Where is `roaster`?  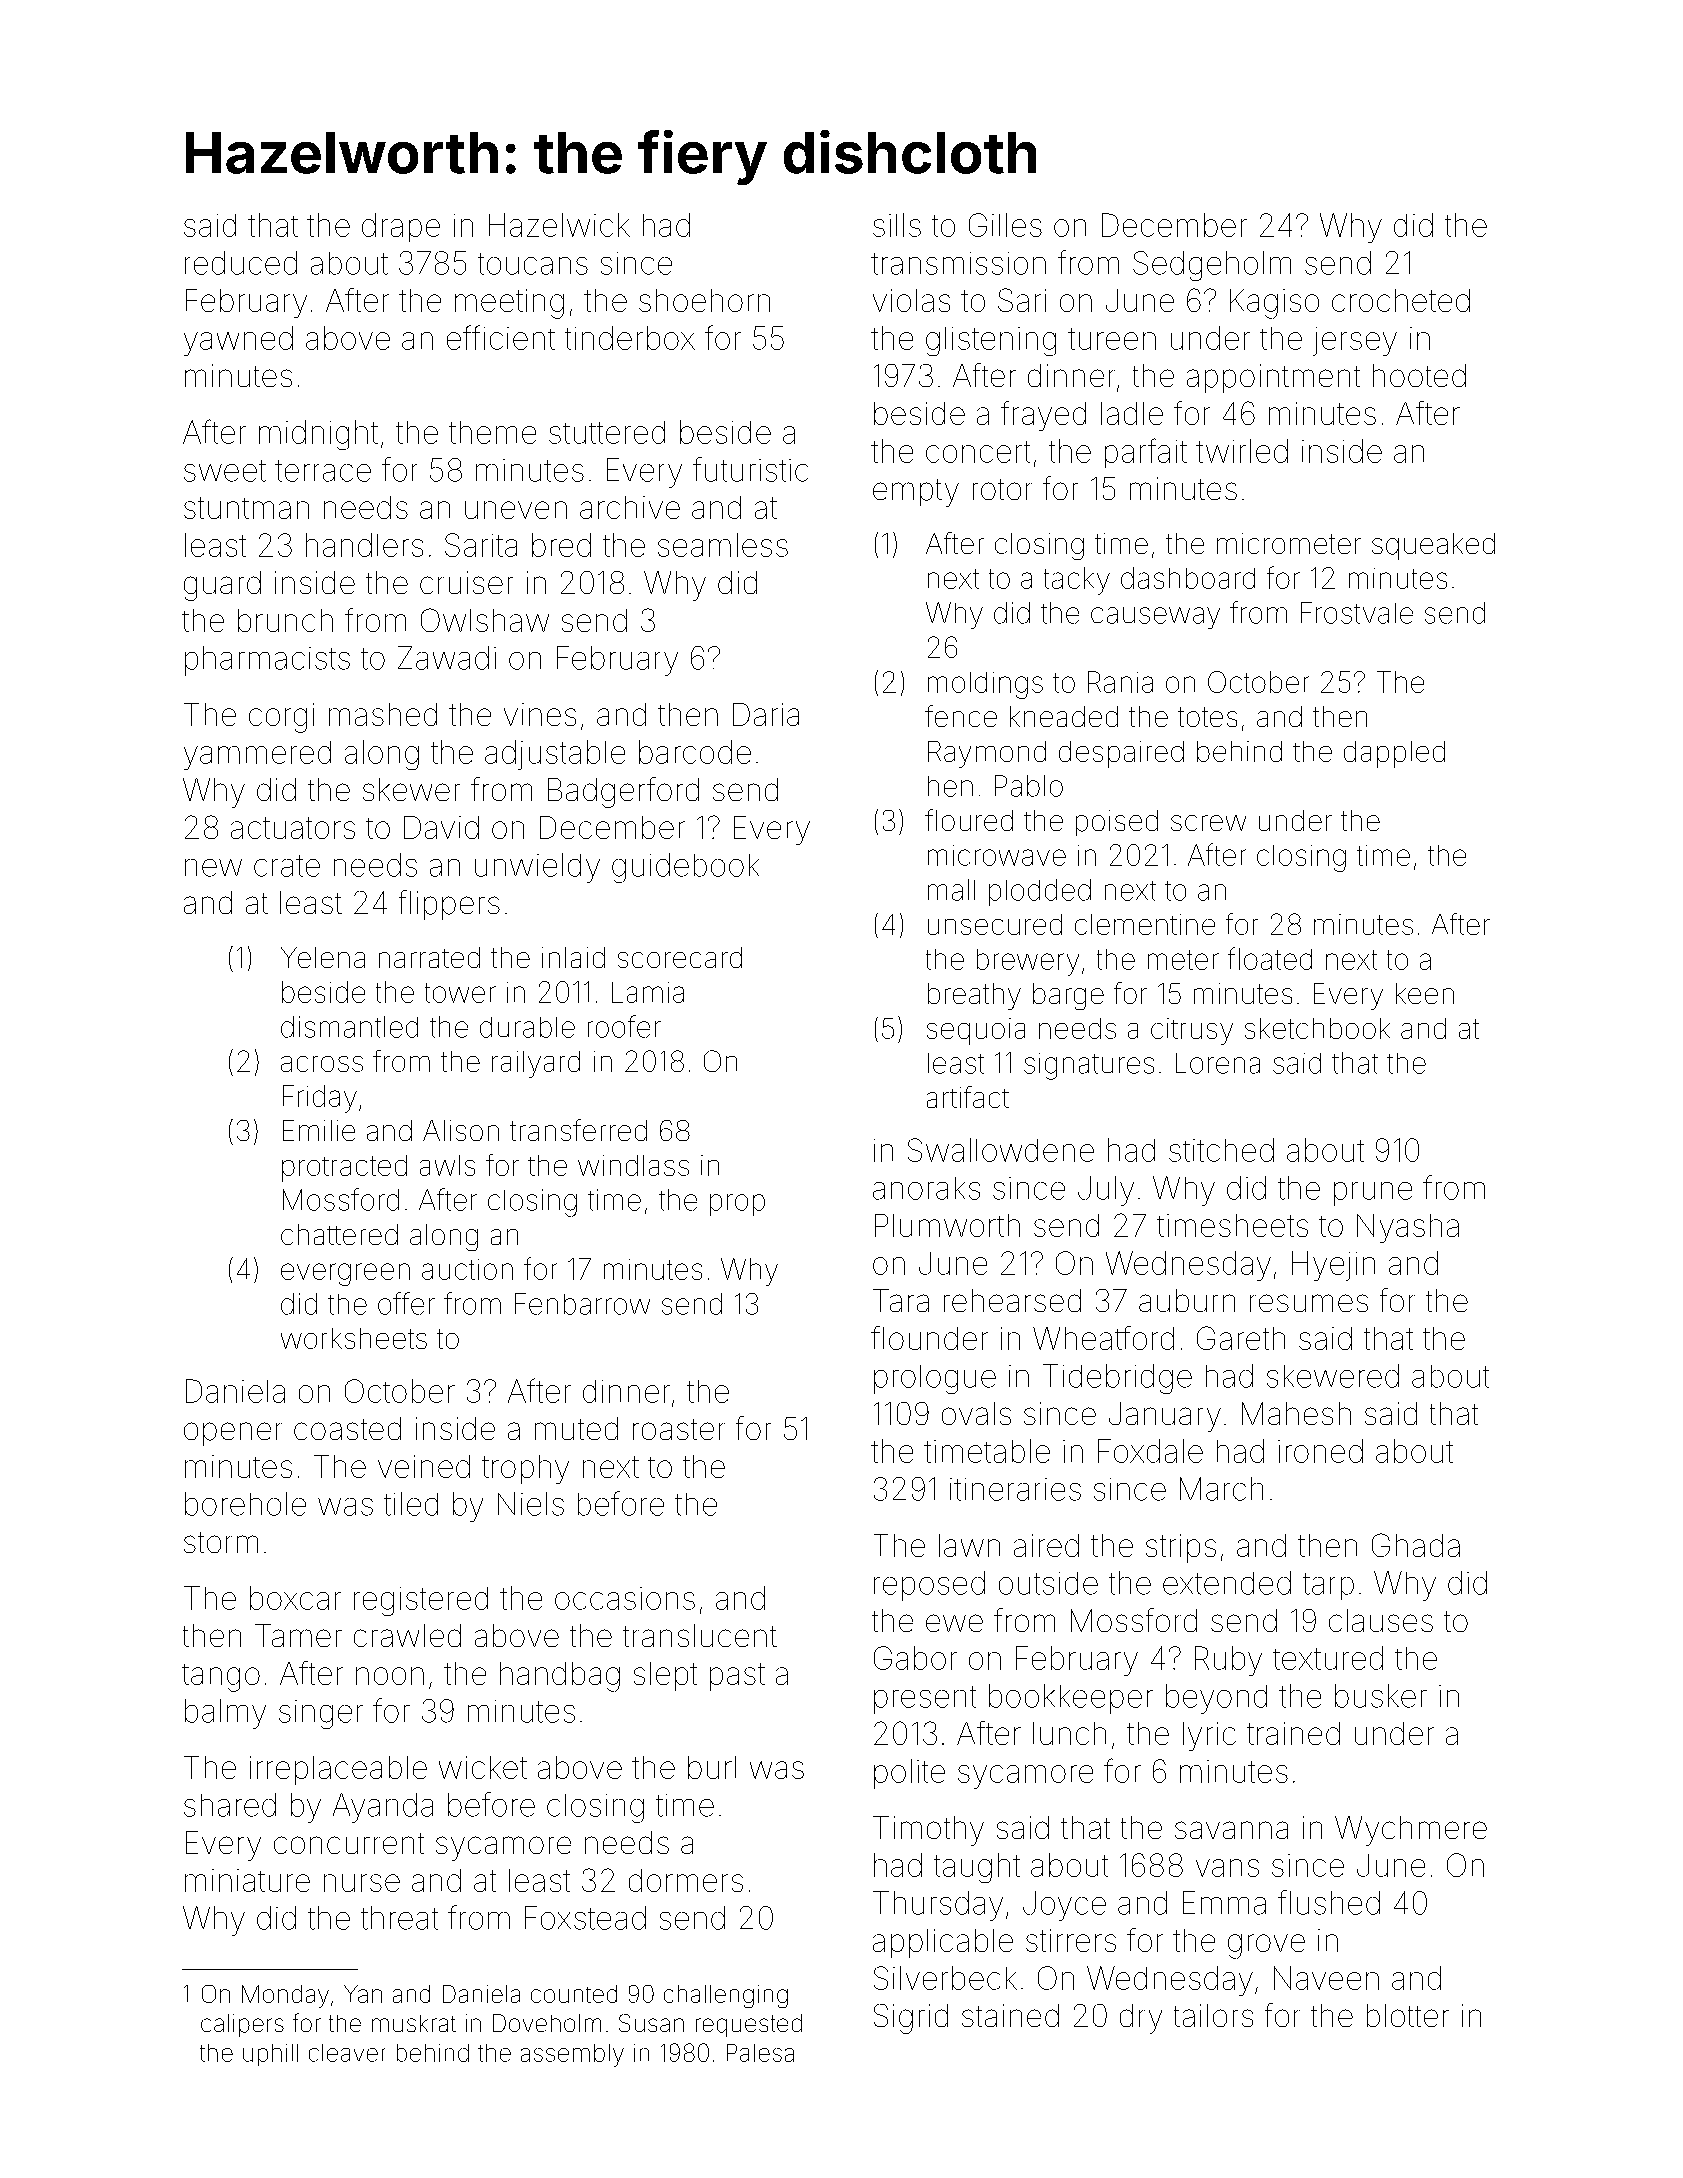
roaster is located at coordinates (679, 1429).
